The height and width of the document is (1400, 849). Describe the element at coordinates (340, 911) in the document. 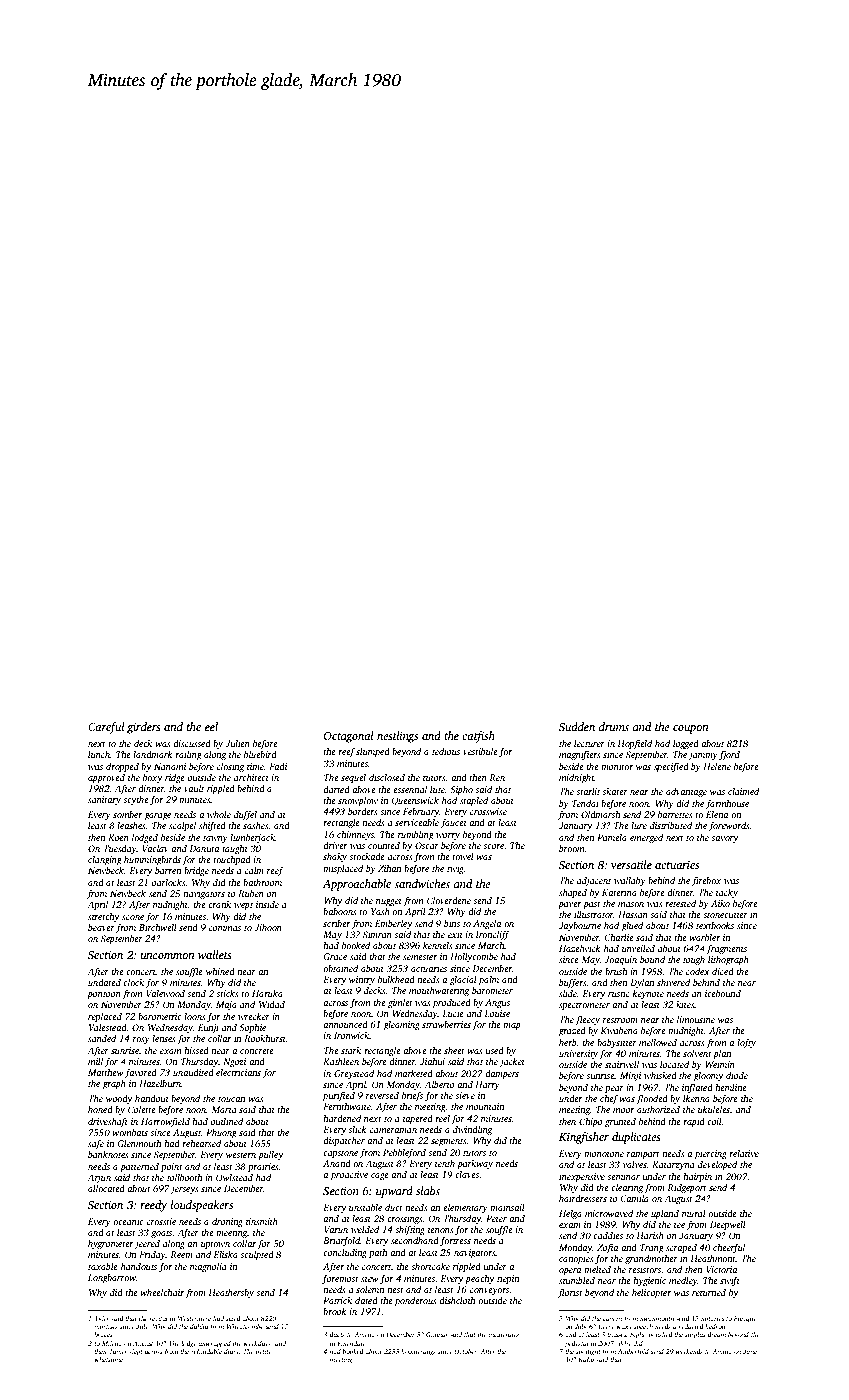

I see `baboons` at that location.
